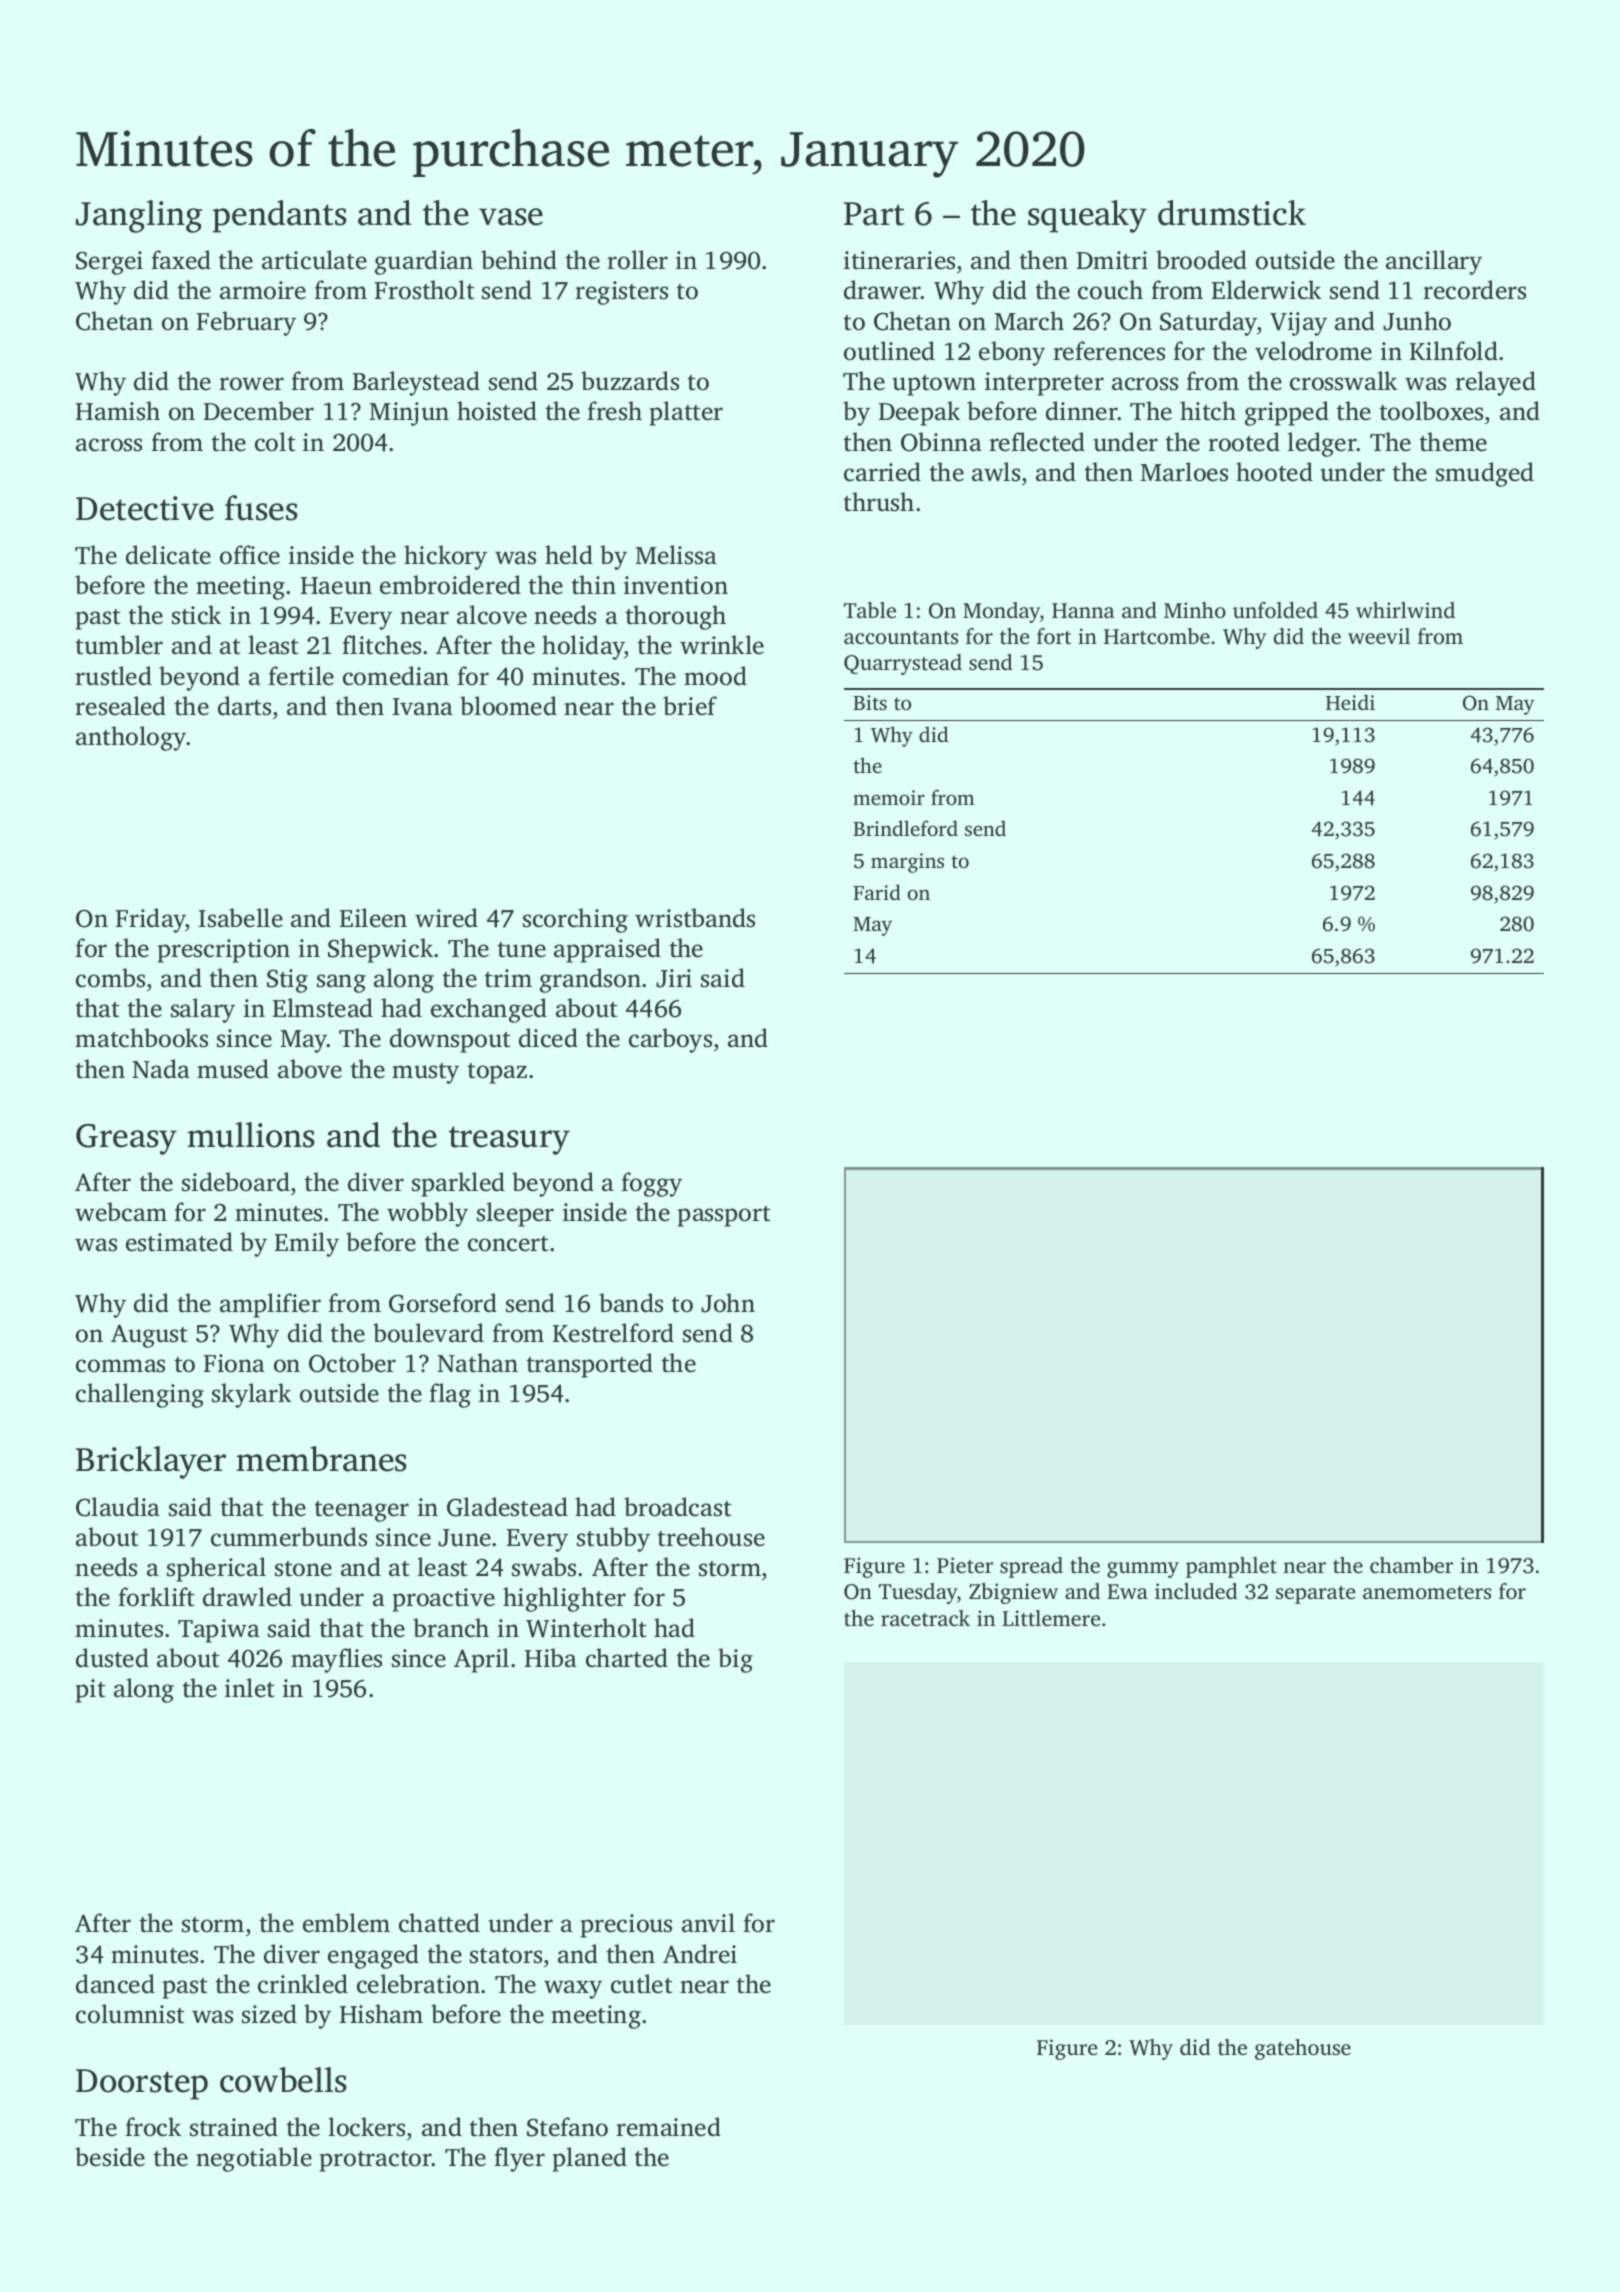 The image size is (1620, 2292). I want to click on charted, so click(627, 1658).
